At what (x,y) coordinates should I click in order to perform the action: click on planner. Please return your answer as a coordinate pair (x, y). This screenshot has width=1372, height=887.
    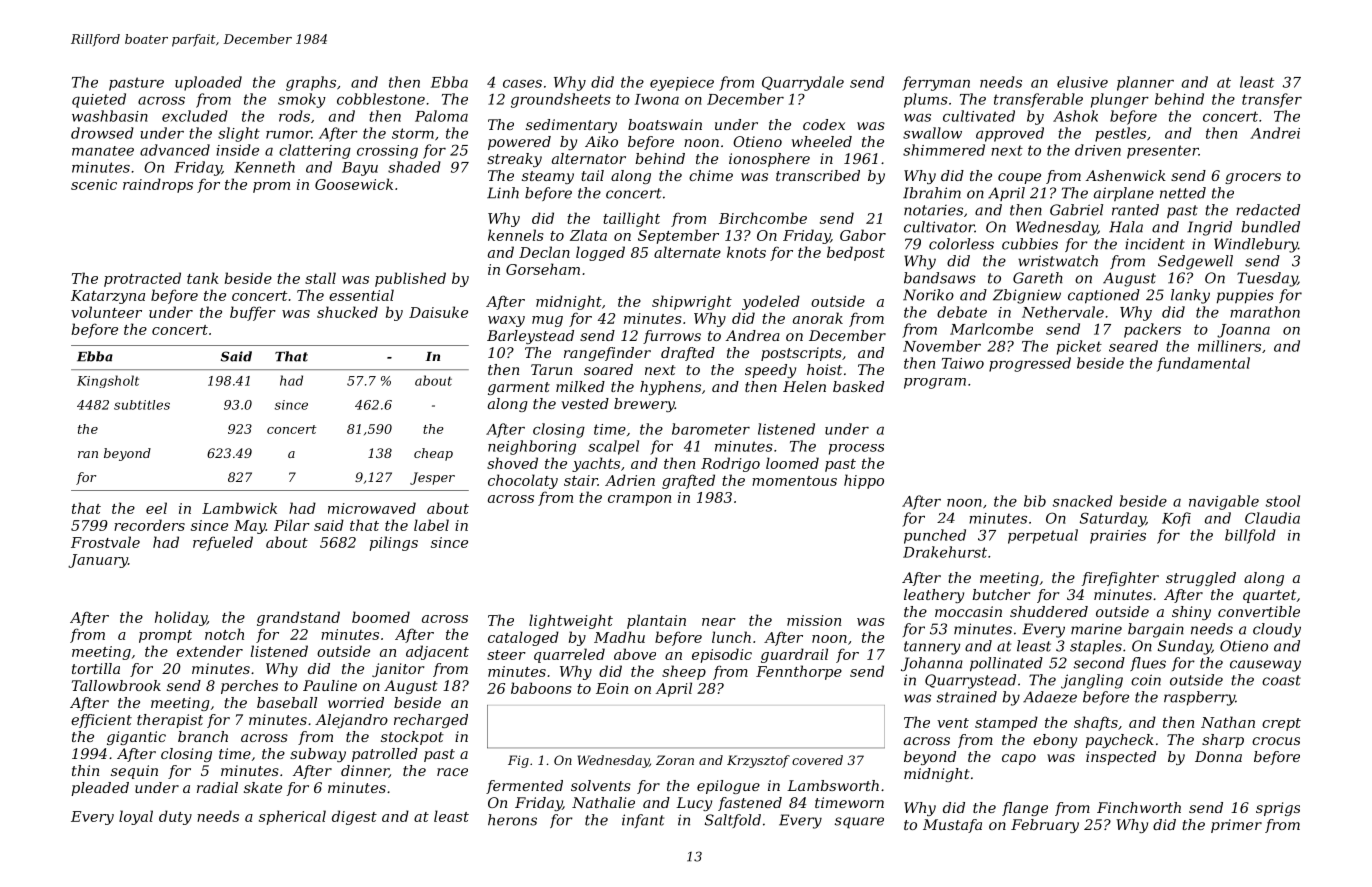
    Looking at the image, I should click on (1145, 83).
